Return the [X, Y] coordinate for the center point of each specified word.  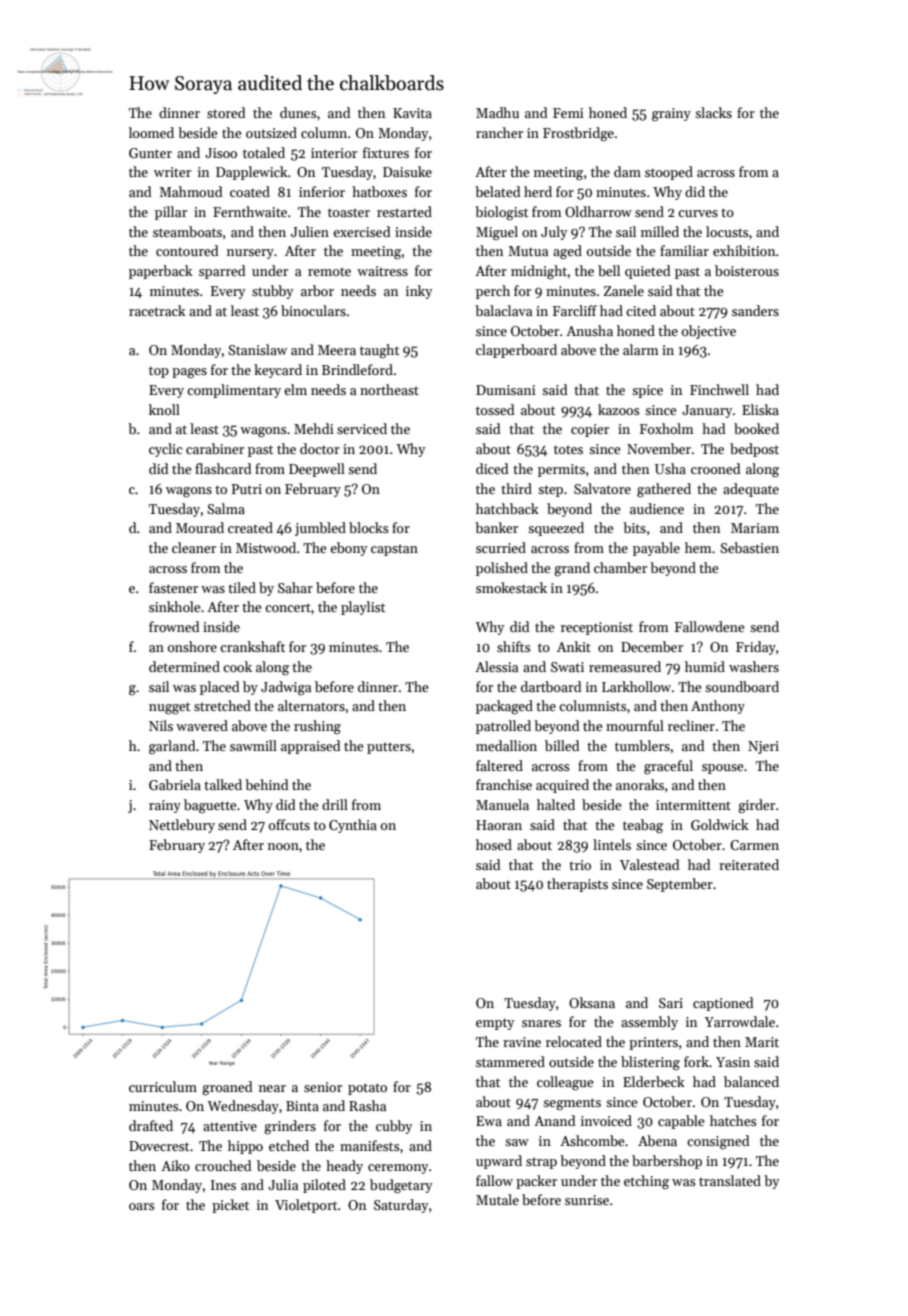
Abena [657, 1140]
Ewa [489, 1121]
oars [141, 1206]
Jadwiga [286, 688]
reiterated [749, 864]
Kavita [412, 113]
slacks [713, 112]
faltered [499, 765]
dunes [298, 112]
